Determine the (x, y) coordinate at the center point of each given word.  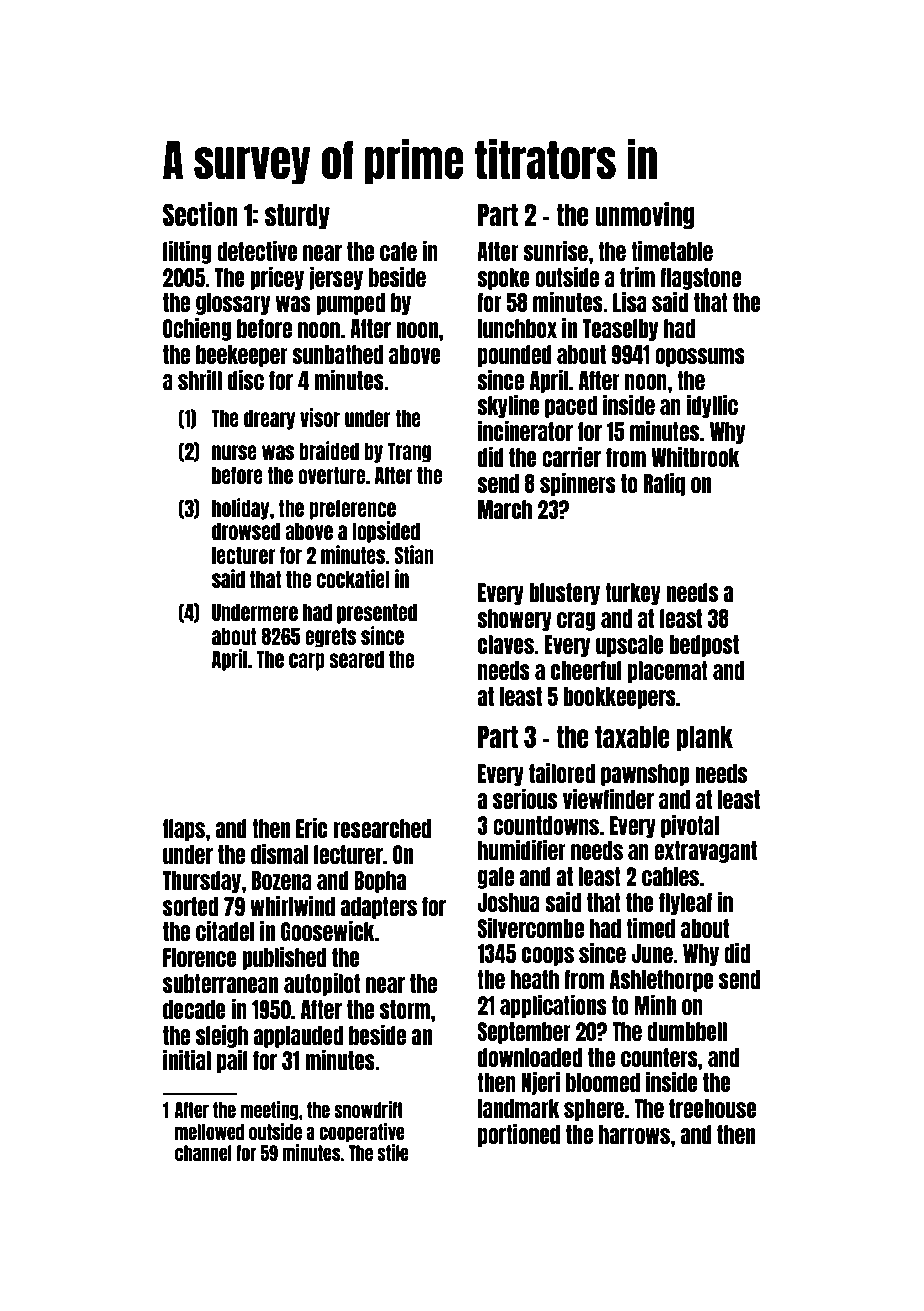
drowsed (246, 531)
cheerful (586, 670)
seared (356, 659)
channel (203, 1153)
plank (705, 738)
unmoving (645, 215)
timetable (672, 251)
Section (200, 214)
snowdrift (368, 1109)
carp (307, 662)
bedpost (704, 646)
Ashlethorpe (662, 981)
